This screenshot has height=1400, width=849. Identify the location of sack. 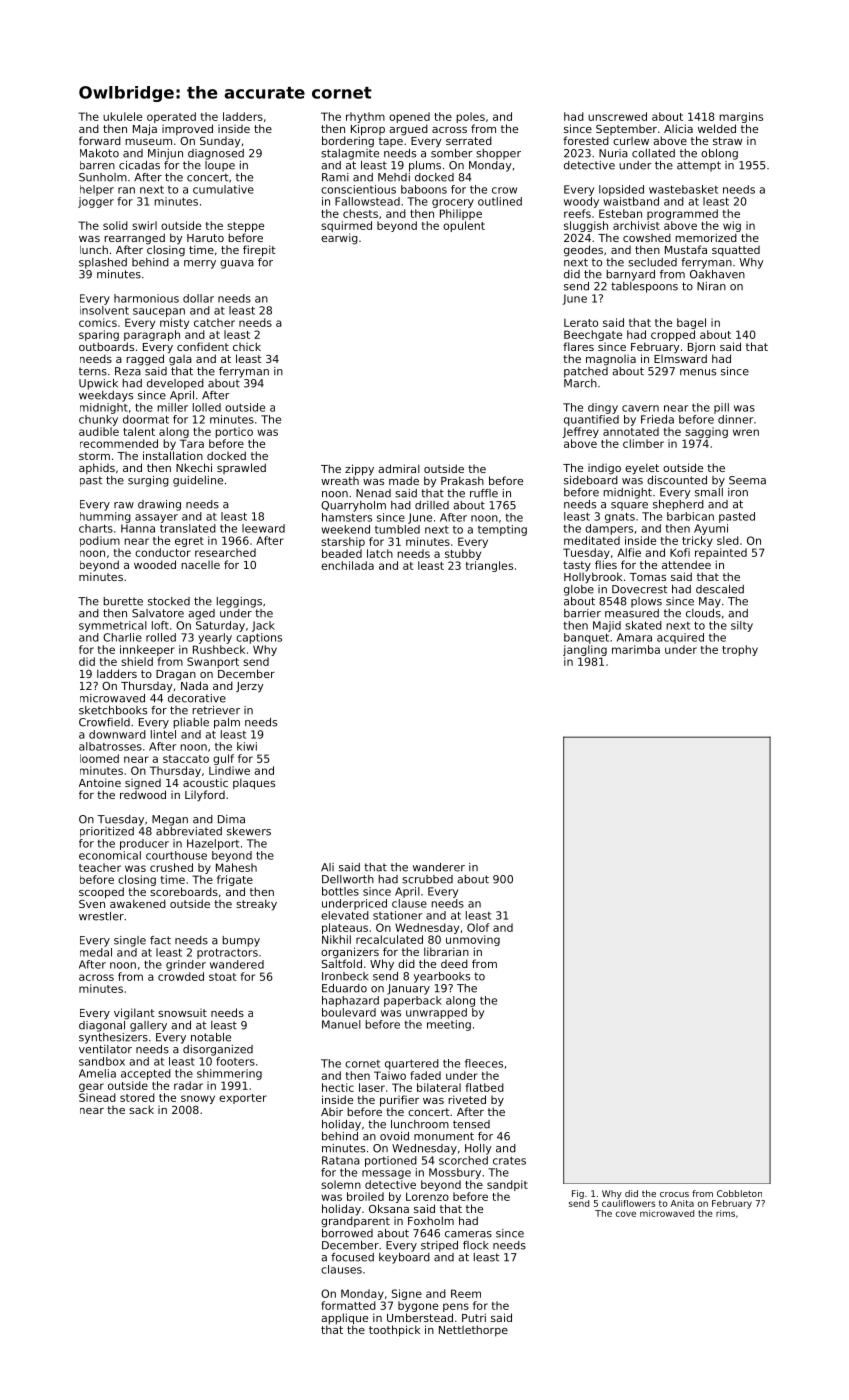
(141, 1109).
